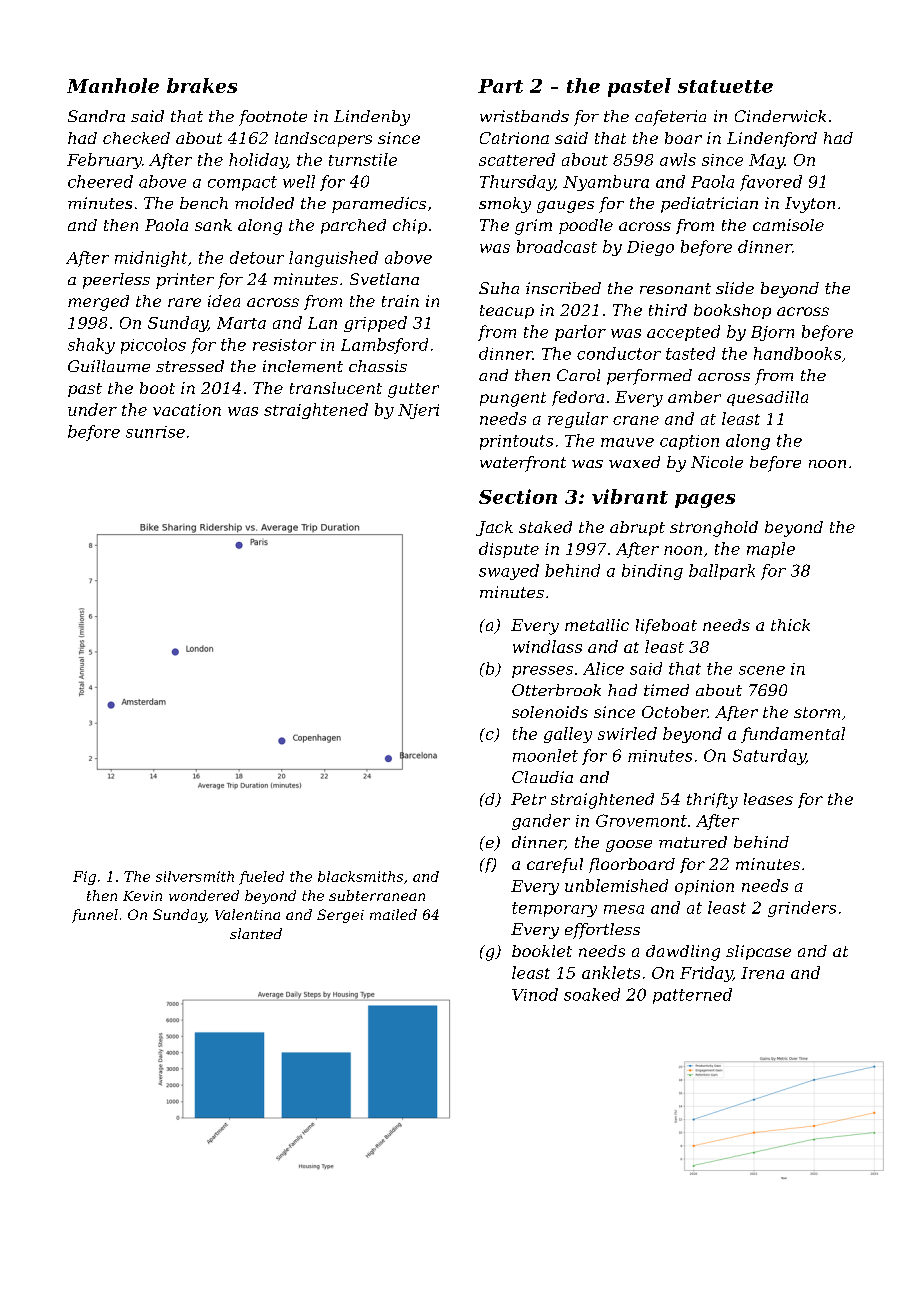 This image has height=1314, width=924. I want to click on dispute, so click(509, 550).
